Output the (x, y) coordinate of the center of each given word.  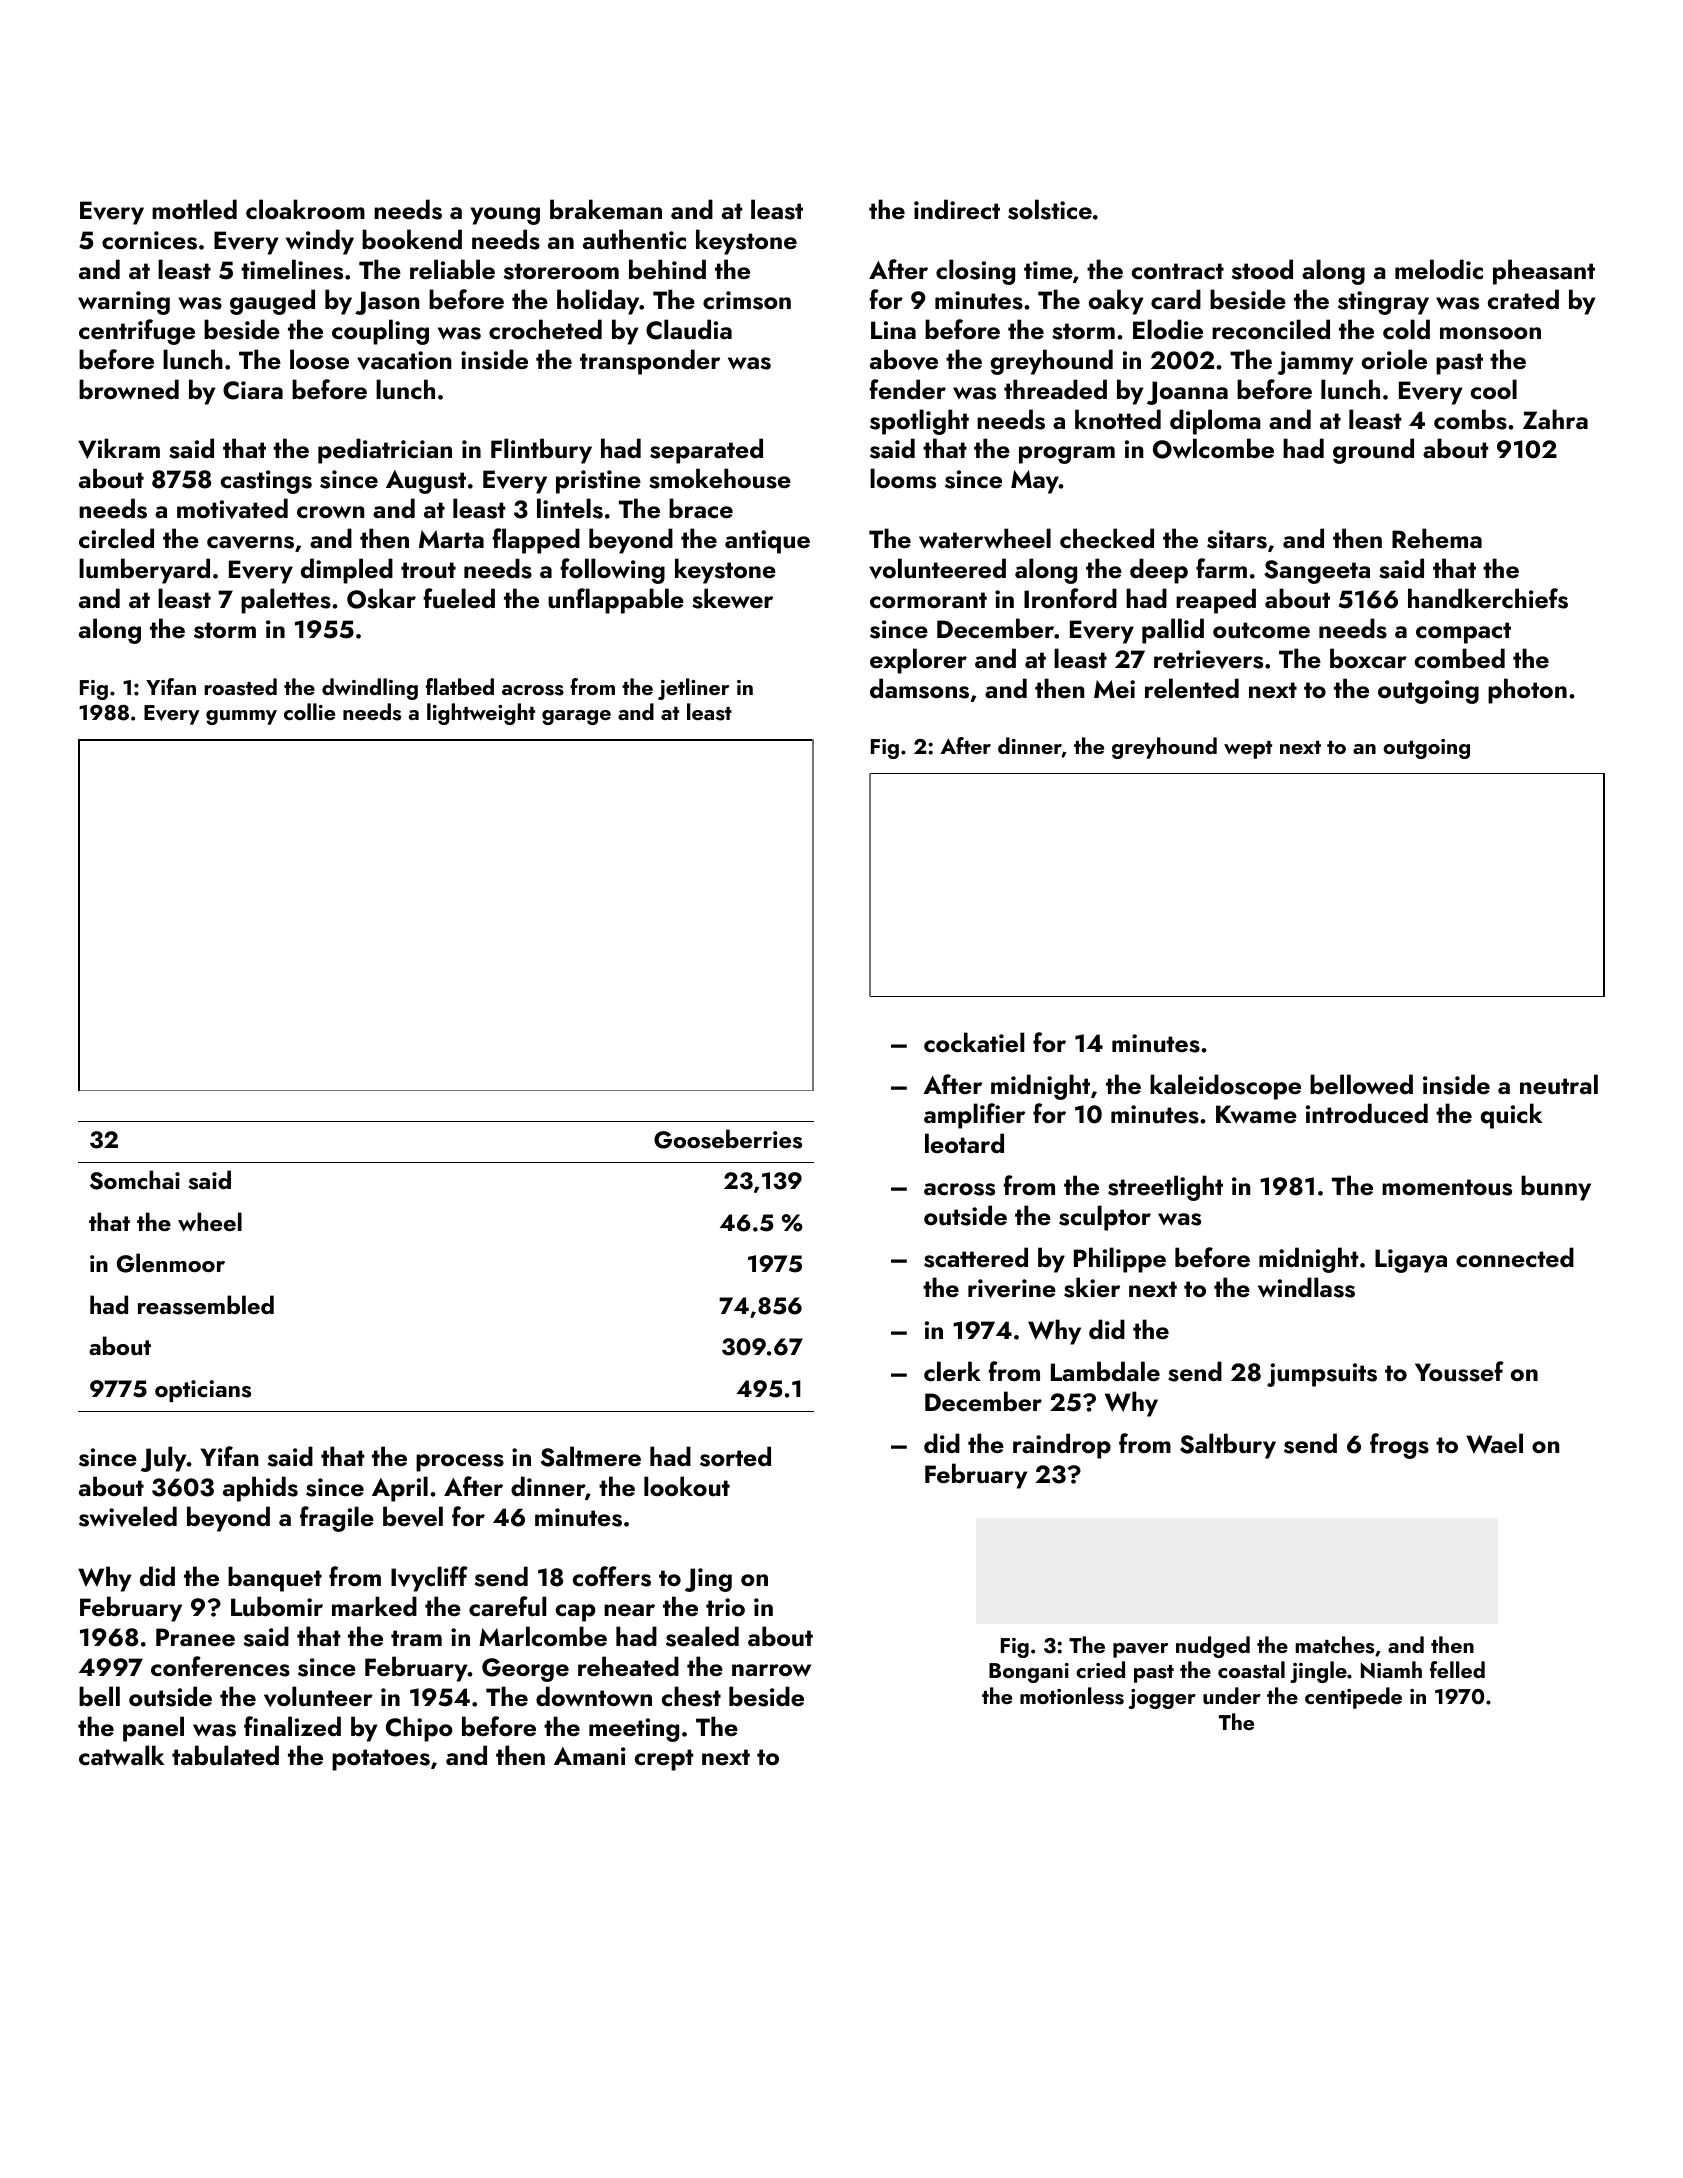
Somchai (135, 1180)
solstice (1050, 209)
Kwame (1256, 1114)
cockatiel (974, 1042)
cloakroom (305, 209)
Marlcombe (543, 1636)
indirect (957, 209)
